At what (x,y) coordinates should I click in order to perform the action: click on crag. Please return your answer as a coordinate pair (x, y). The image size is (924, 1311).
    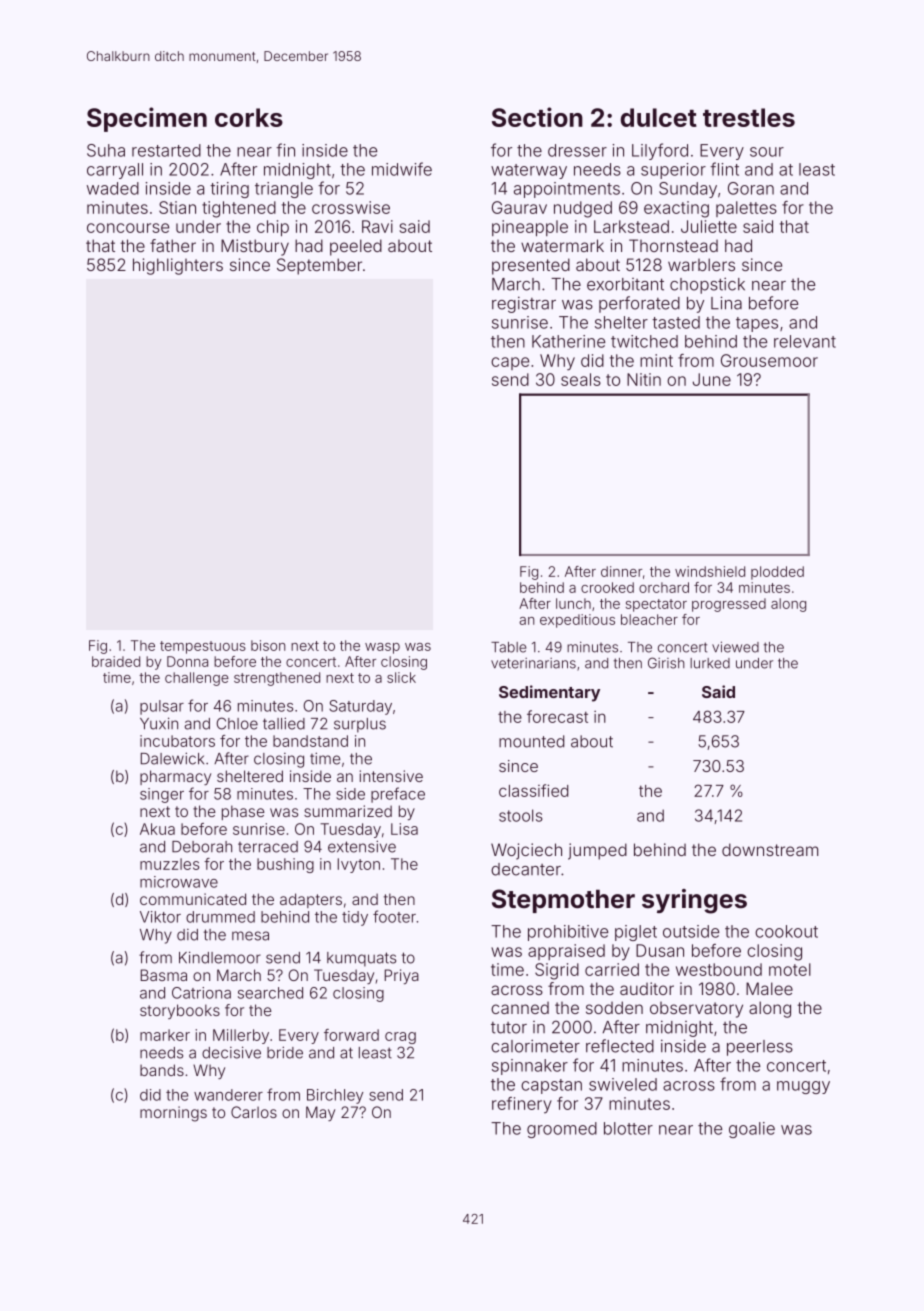
    Looking at the image, I should click on (400, 1038).
